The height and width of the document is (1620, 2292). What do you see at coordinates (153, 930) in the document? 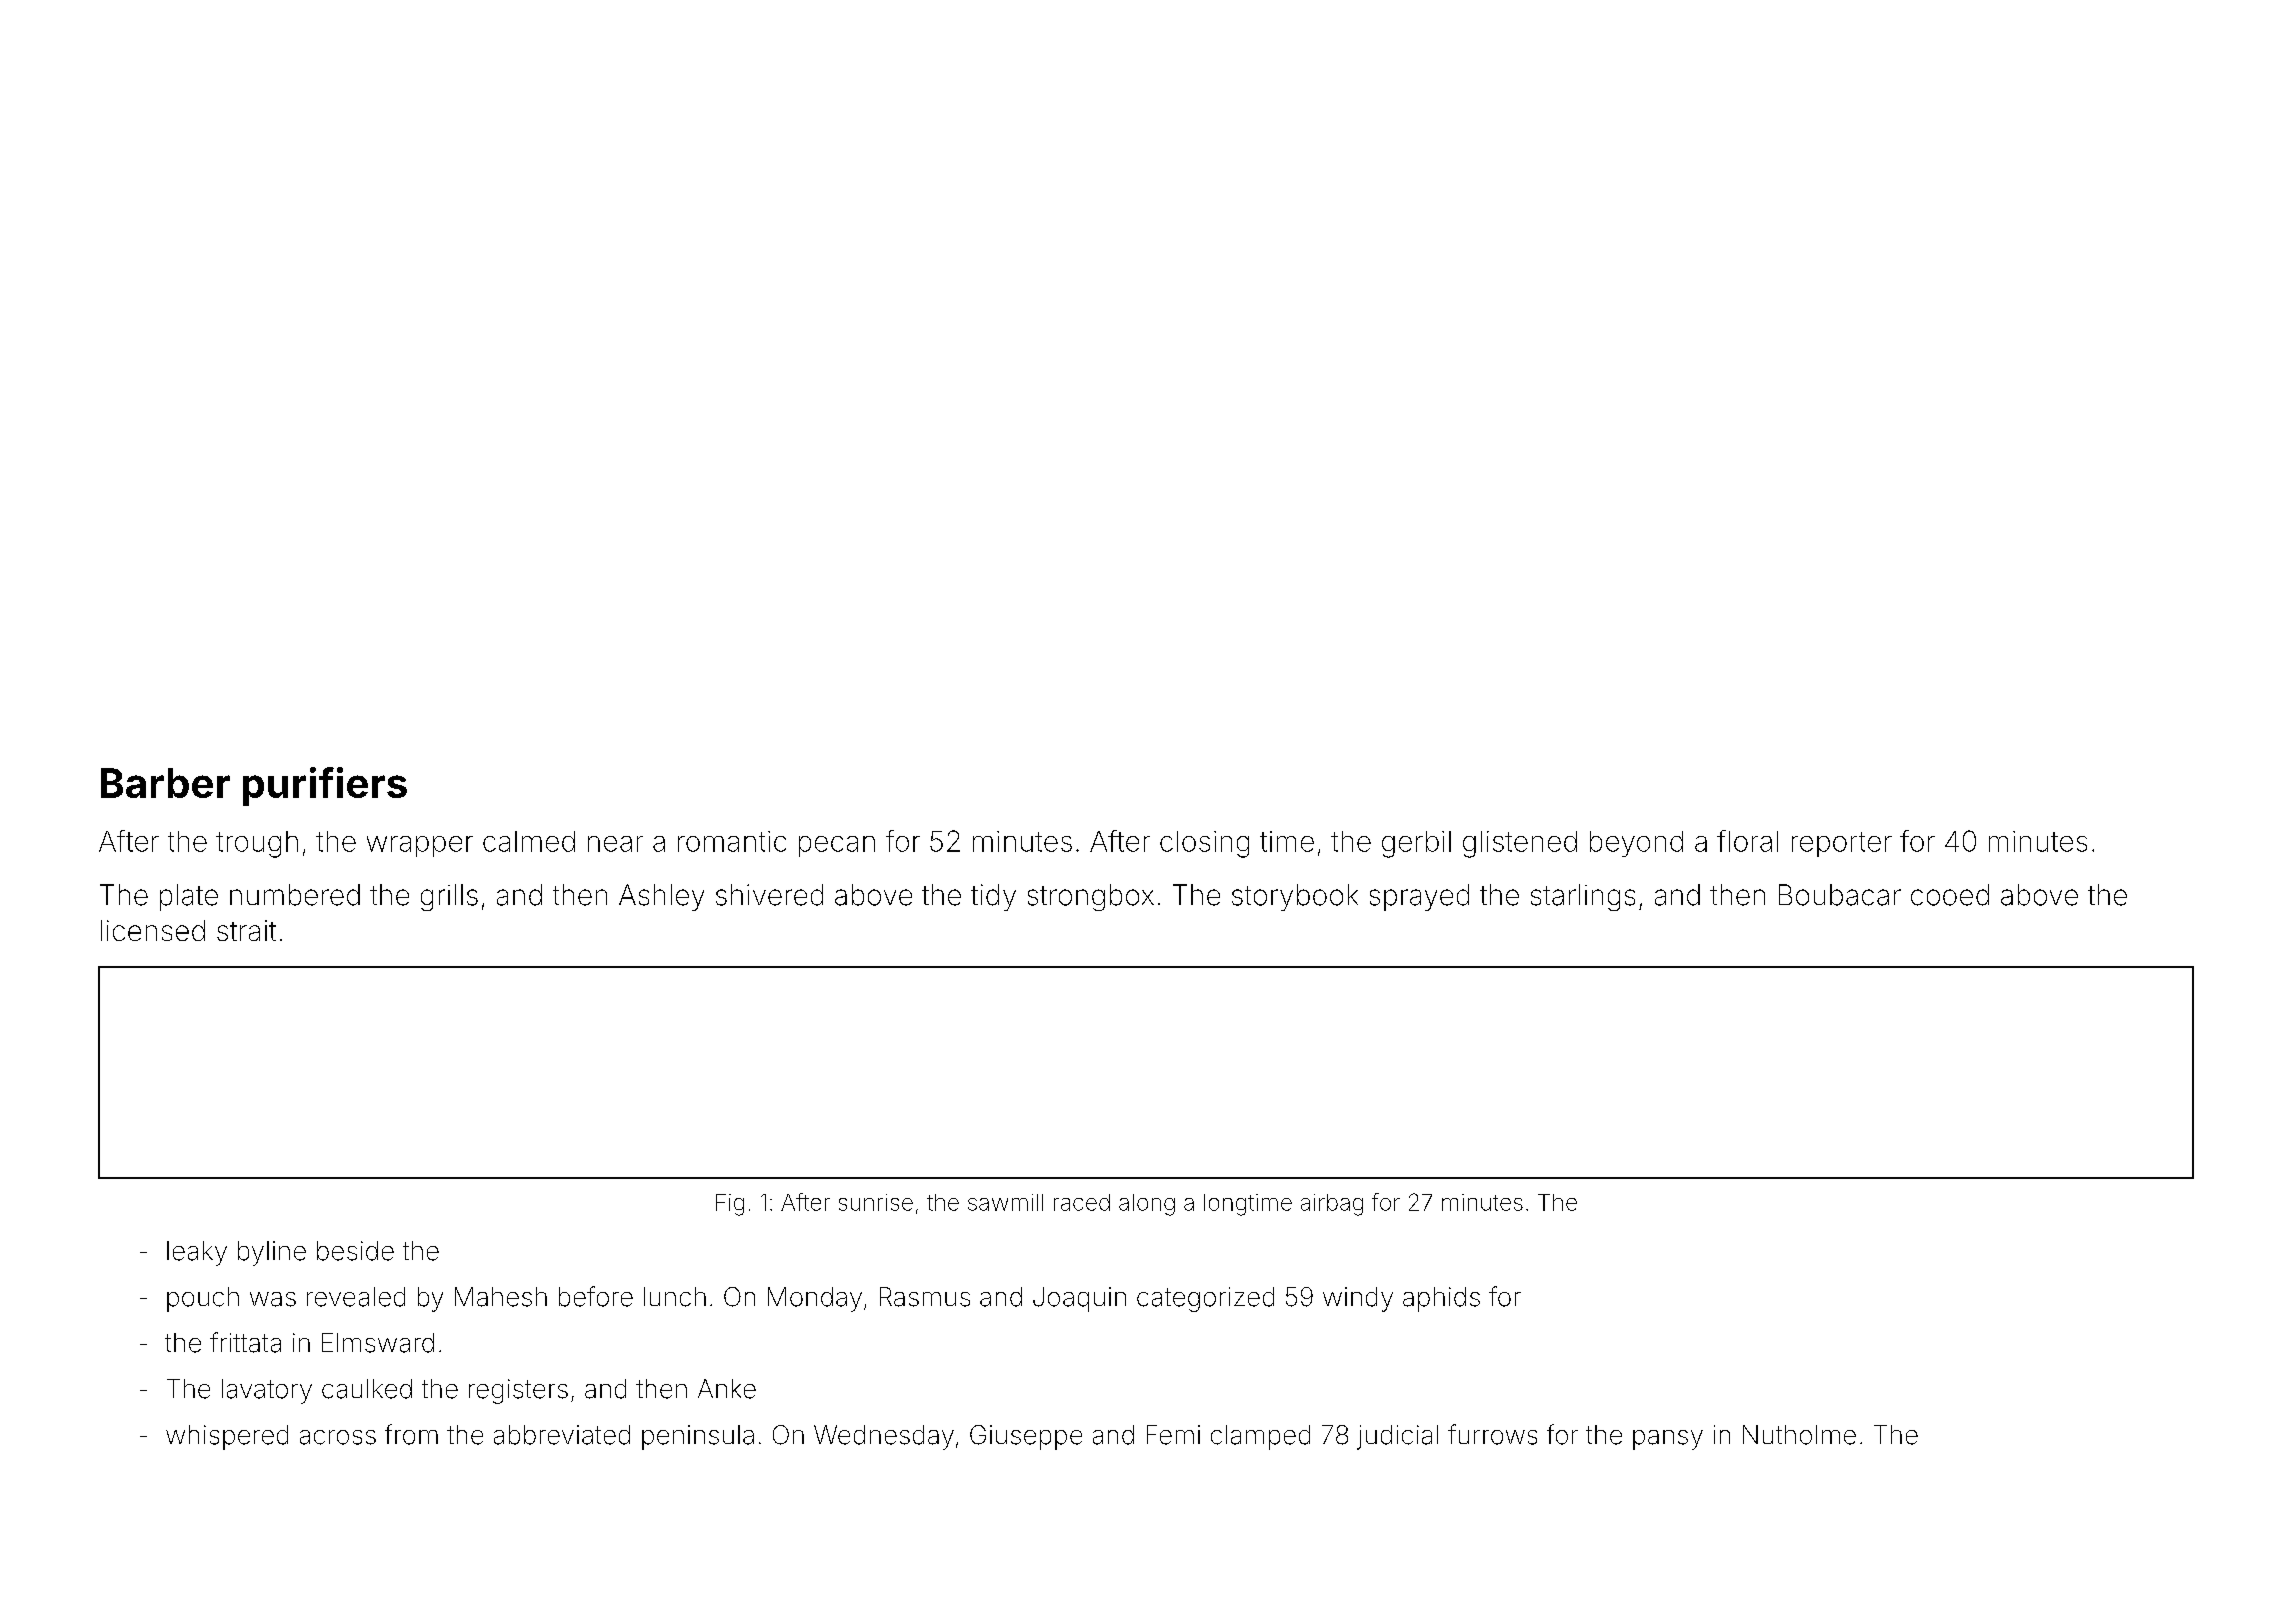
I see `licensed` at bounding box center [153, 930].
